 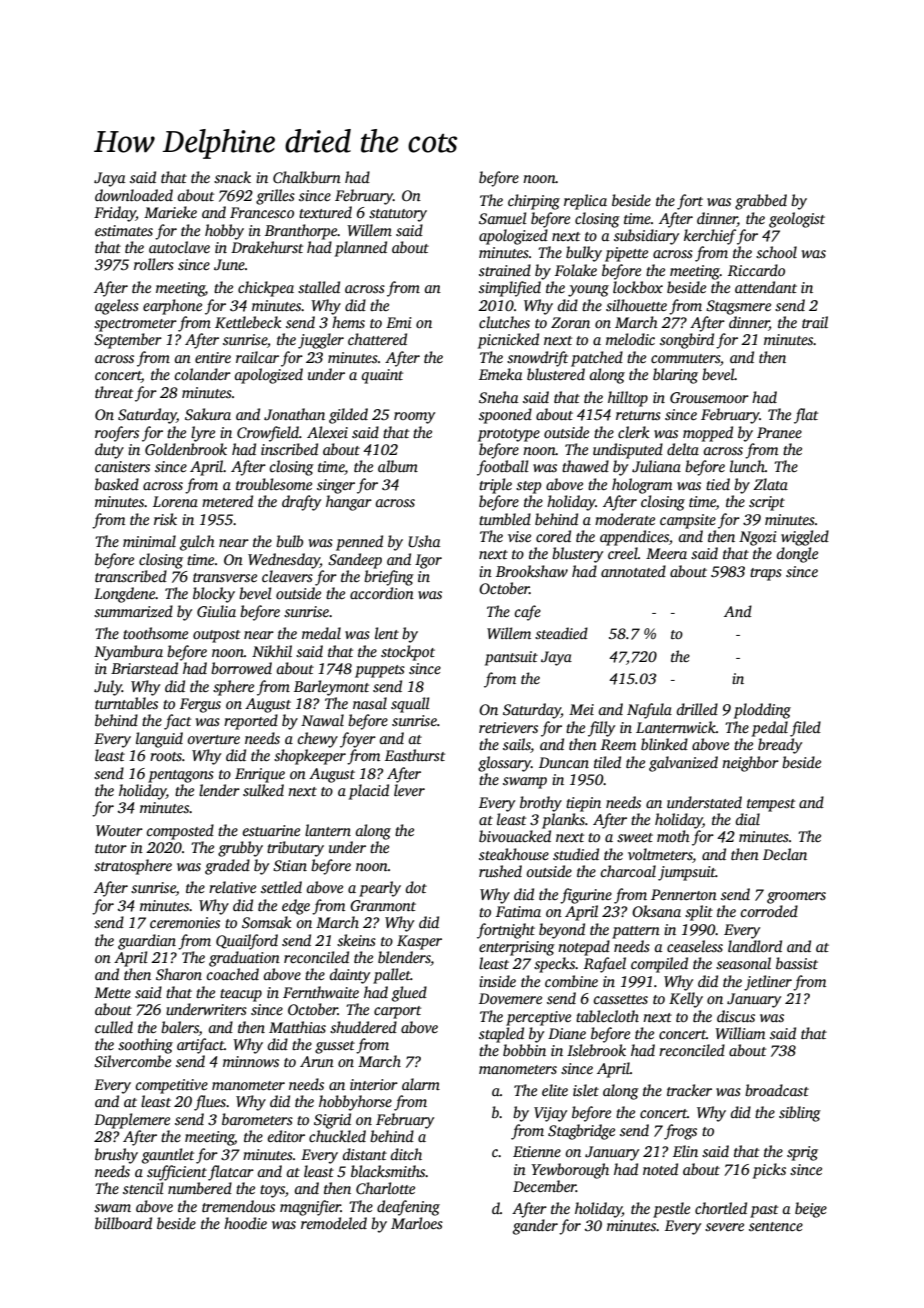 I want to click on moth, so click(x=673, y=836).
